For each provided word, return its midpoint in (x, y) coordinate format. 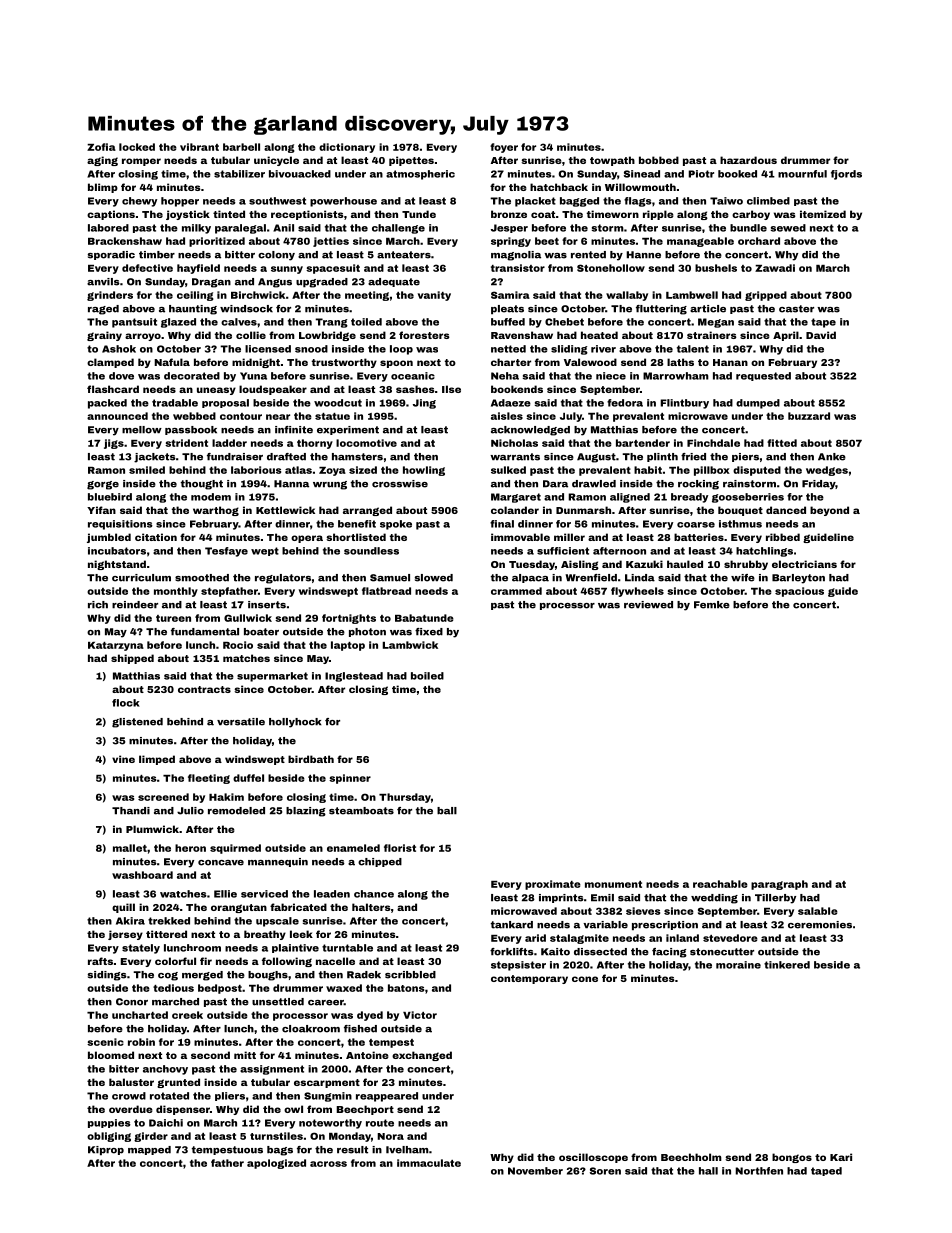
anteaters (404, 255)
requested (763, 376)
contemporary (529, 979)
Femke (712, 605)
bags (280, 1151)
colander (515, 510)
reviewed (648, 605)
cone (585, 979)
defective (147, 268)
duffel (248, 778)
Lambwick (410, 645)
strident (186, 443)
